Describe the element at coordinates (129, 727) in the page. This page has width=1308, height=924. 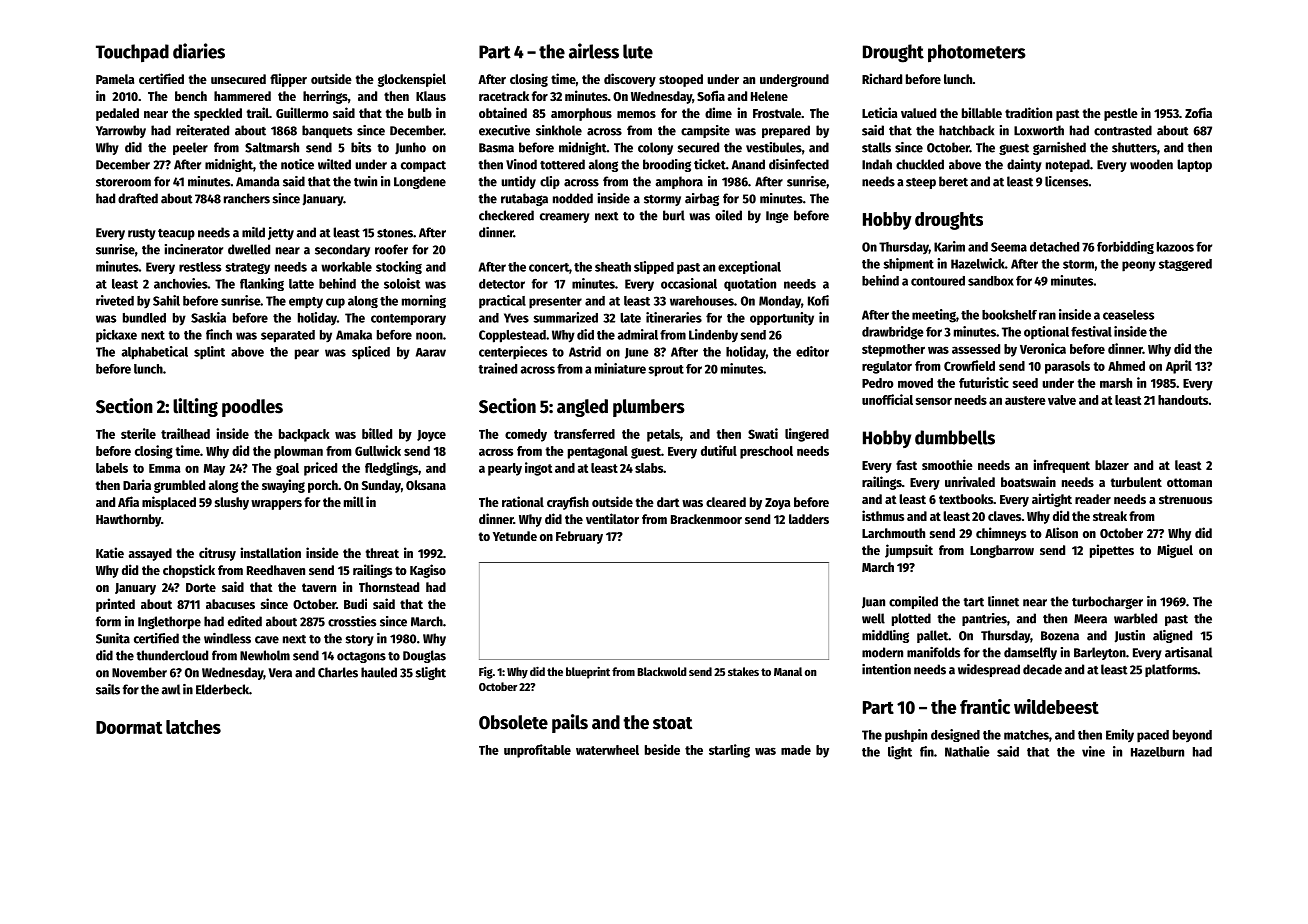
I see `Doormat` at that location.
